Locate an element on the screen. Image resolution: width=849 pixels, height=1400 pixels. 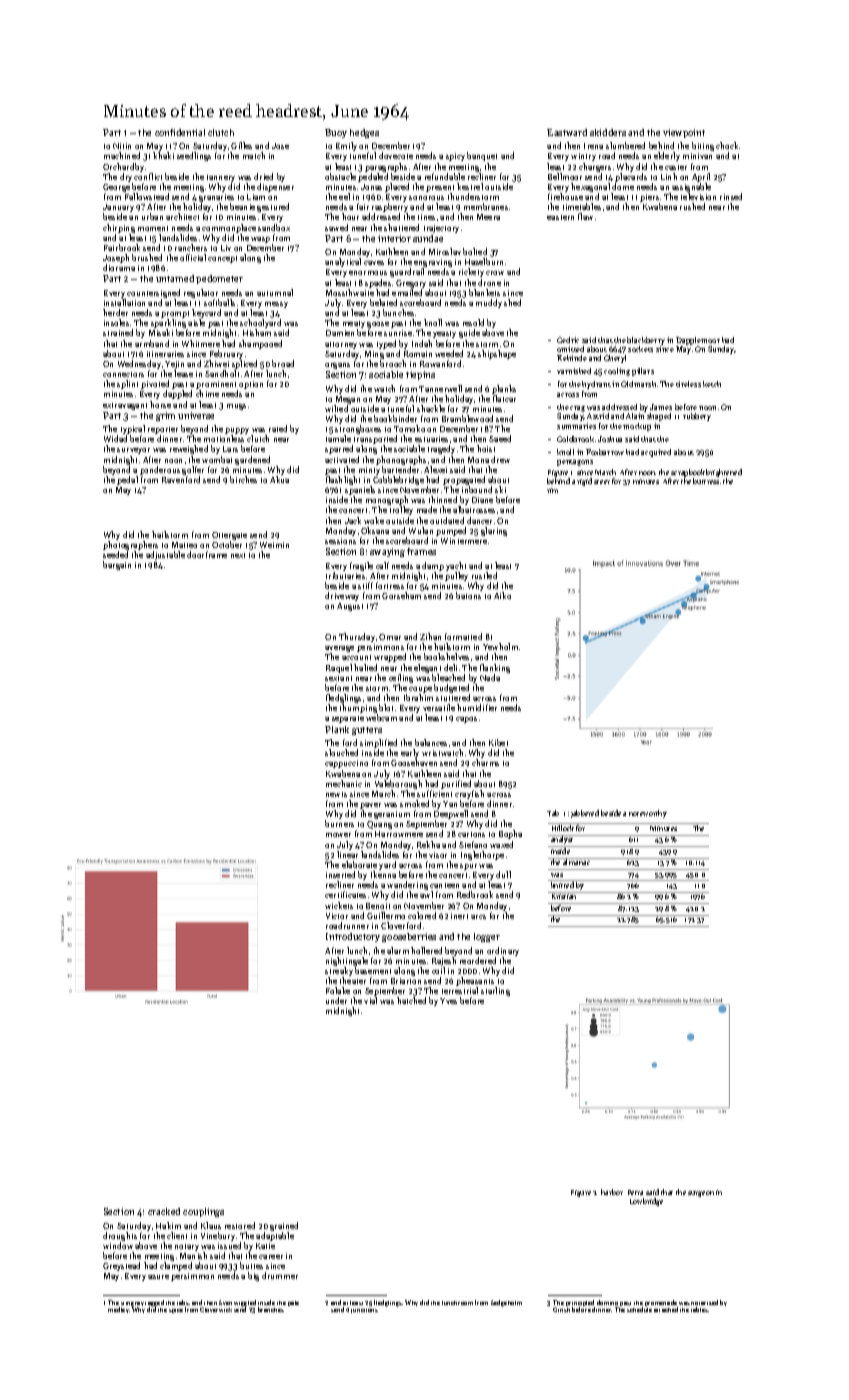
shipshape is located at coordinates (497, 354).
